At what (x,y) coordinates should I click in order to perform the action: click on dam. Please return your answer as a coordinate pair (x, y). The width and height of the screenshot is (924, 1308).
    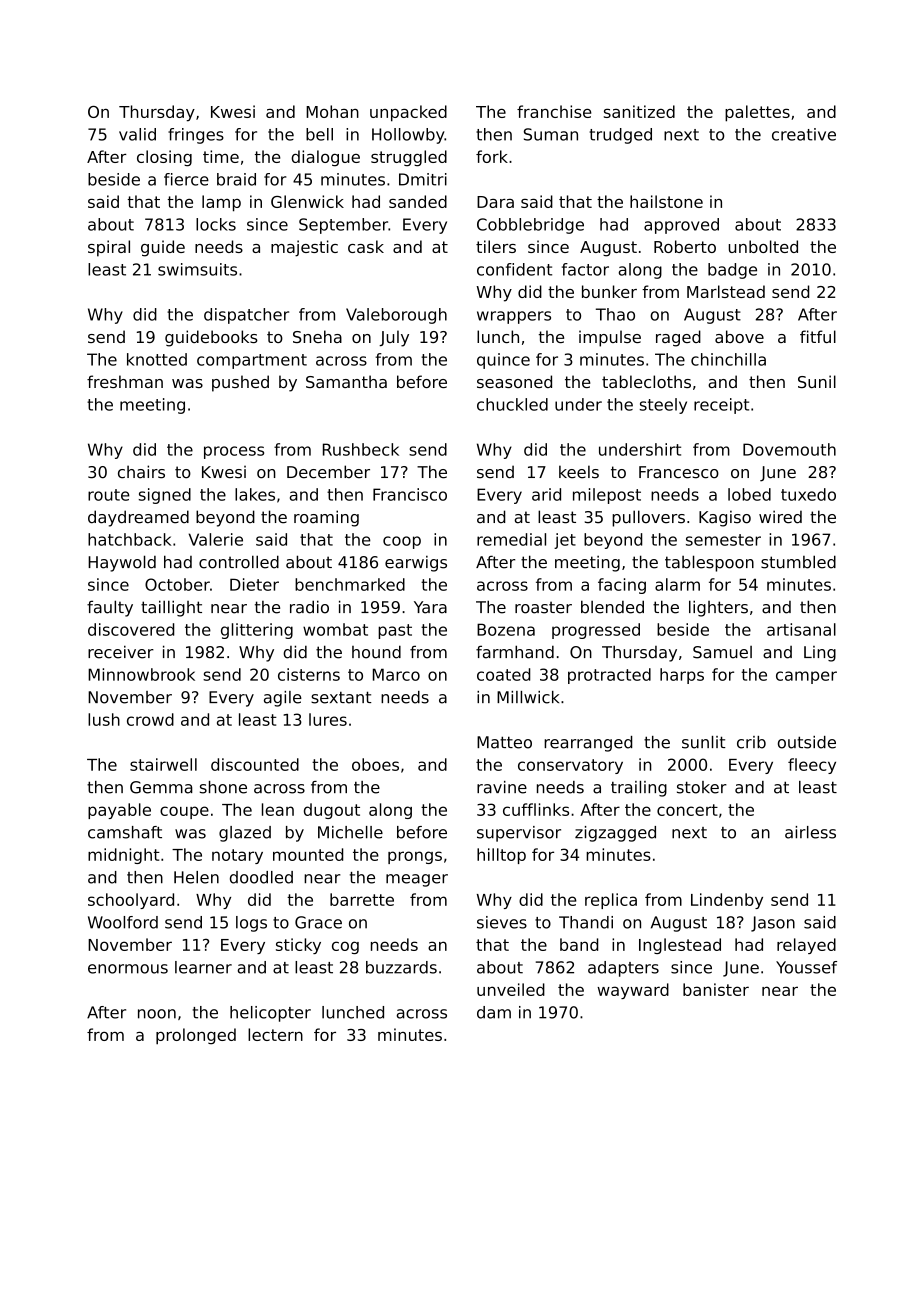
    Looking at the image, I should click on (494, 1012).
